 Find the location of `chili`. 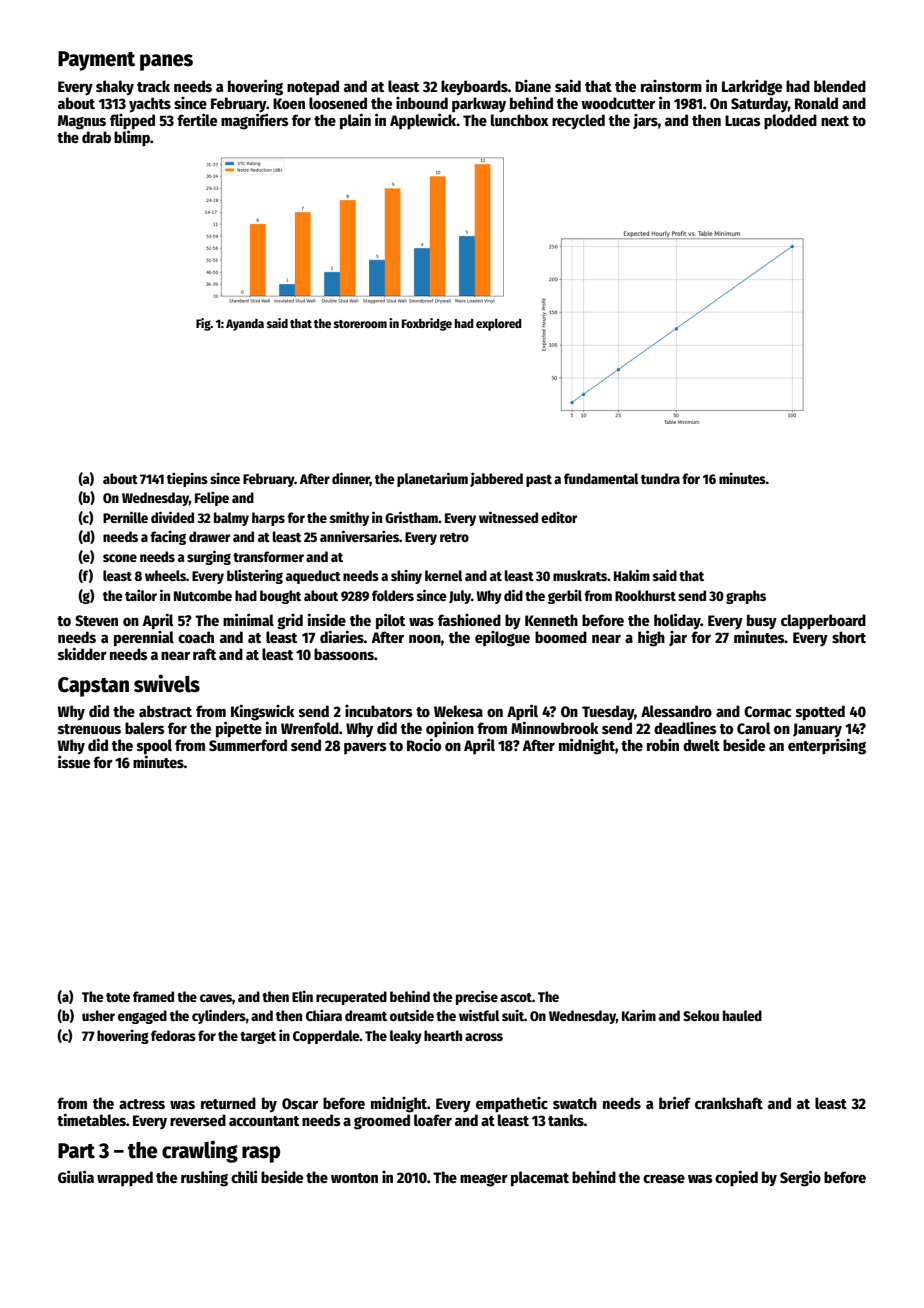

chili is located at coordinates (244, 1176).
